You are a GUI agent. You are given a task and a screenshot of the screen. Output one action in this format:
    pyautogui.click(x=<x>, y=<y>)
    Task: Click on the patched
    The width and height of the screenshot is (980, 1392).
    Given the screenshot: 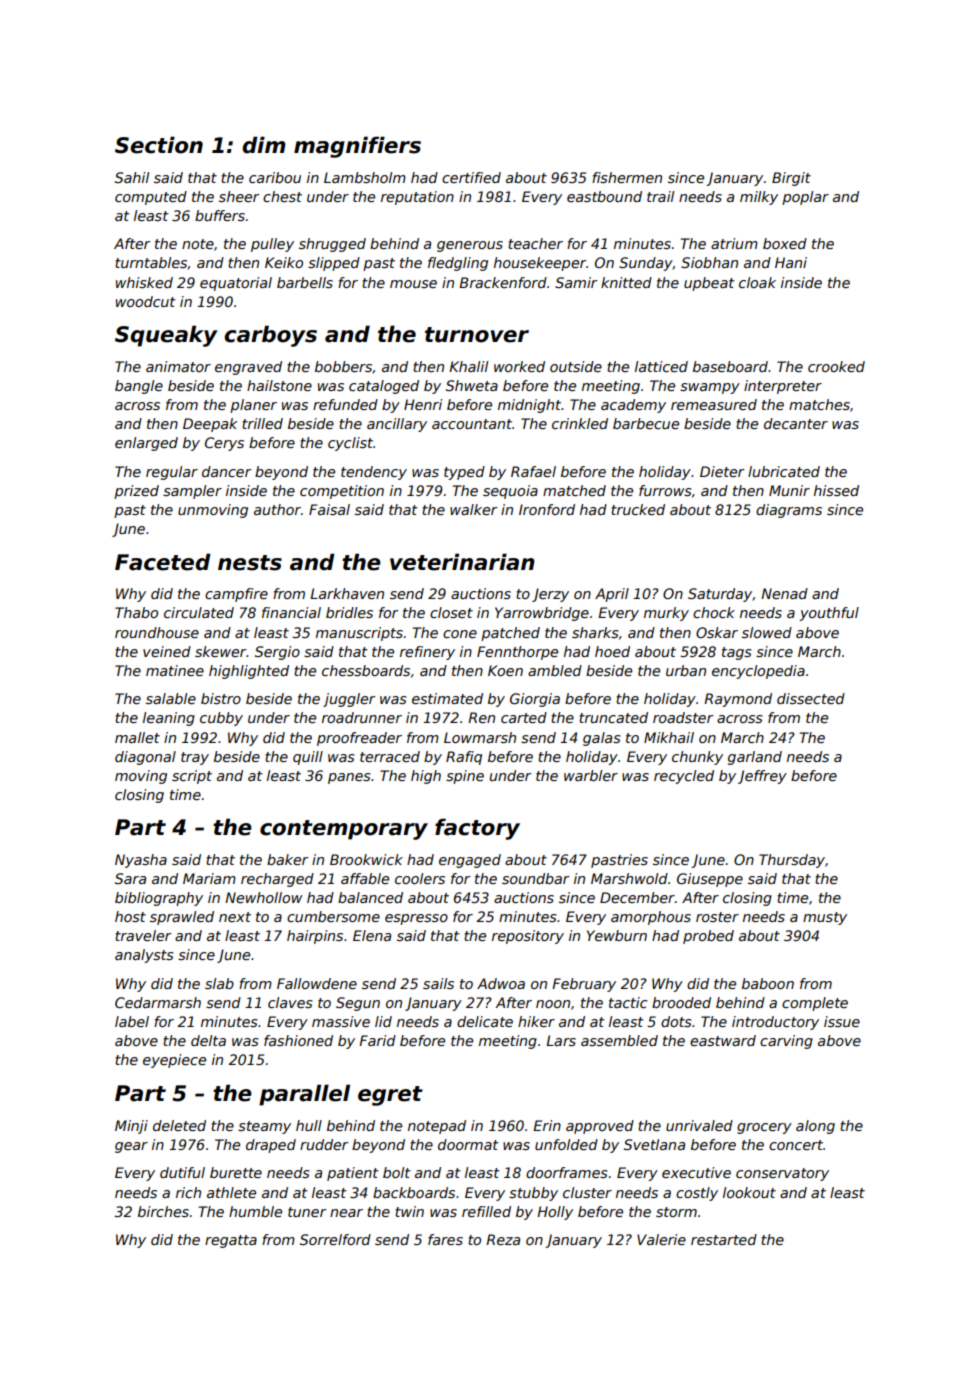 What is the action you would take?
    pyautogui.click(x=510, y=634)
